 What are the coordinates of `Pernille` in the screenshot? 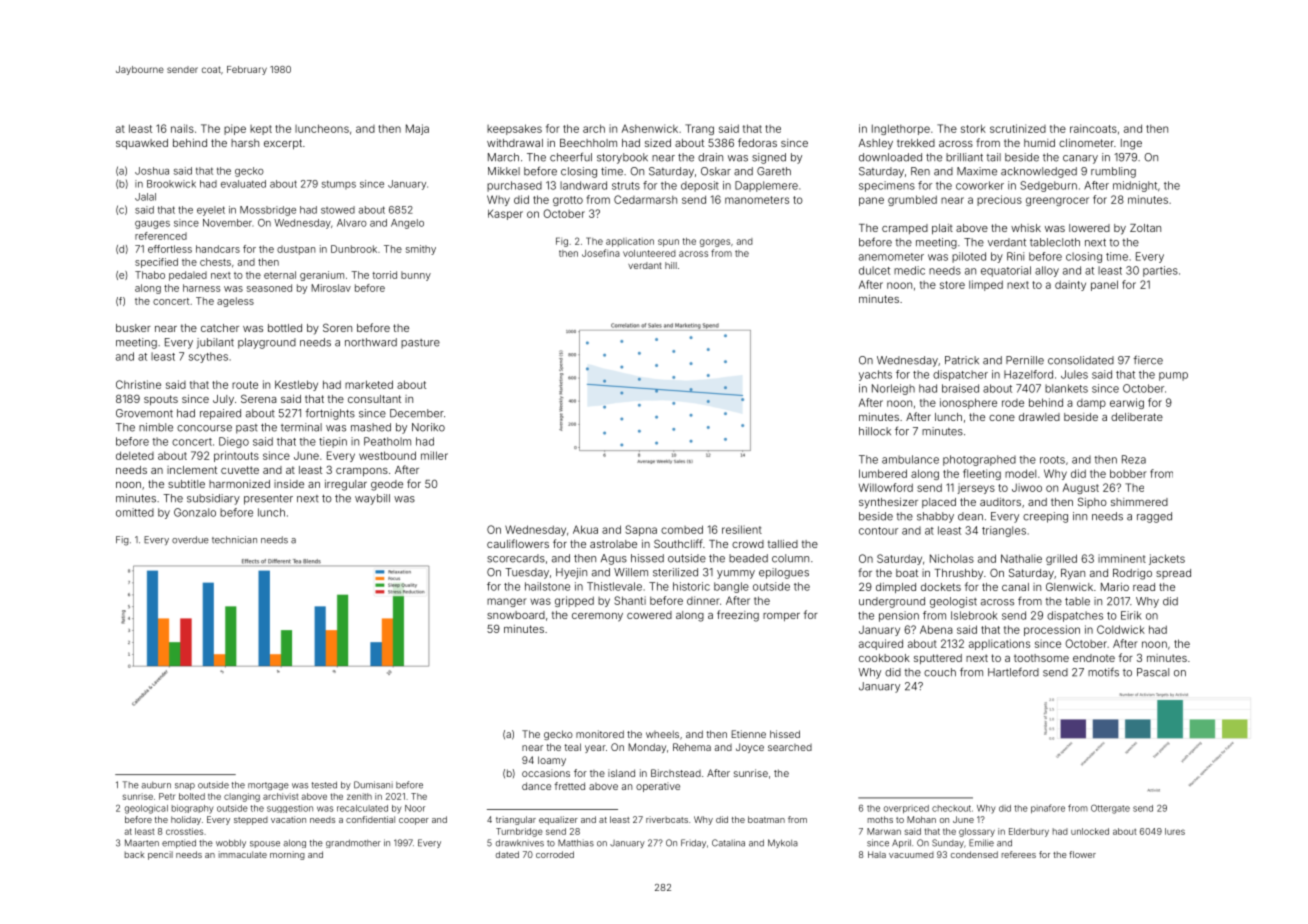 It's located at (1025, 360).
